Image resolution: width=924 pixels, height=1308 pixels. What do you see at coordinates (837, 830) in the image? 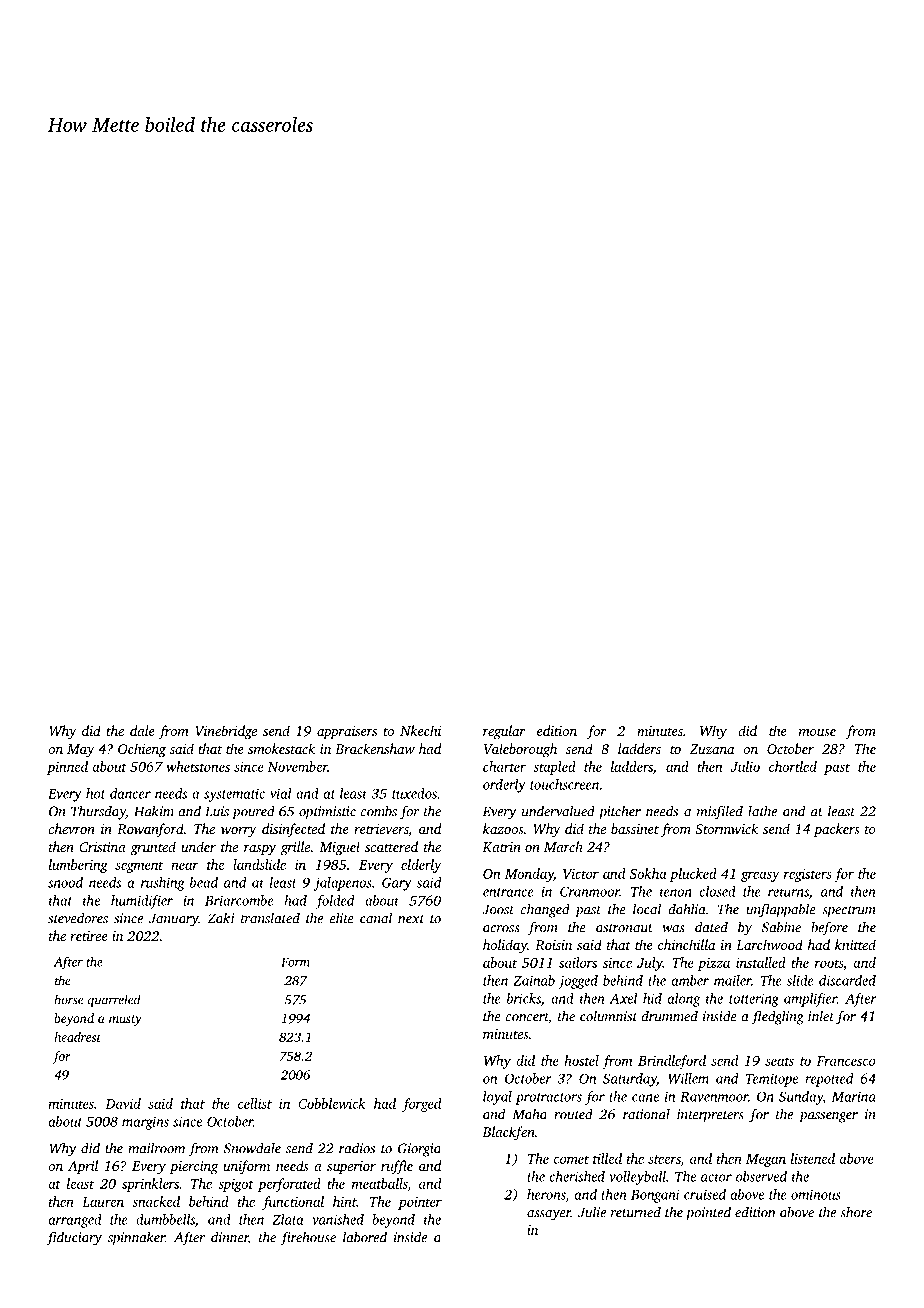
I see `packers` at bounding box center [837, 830].
